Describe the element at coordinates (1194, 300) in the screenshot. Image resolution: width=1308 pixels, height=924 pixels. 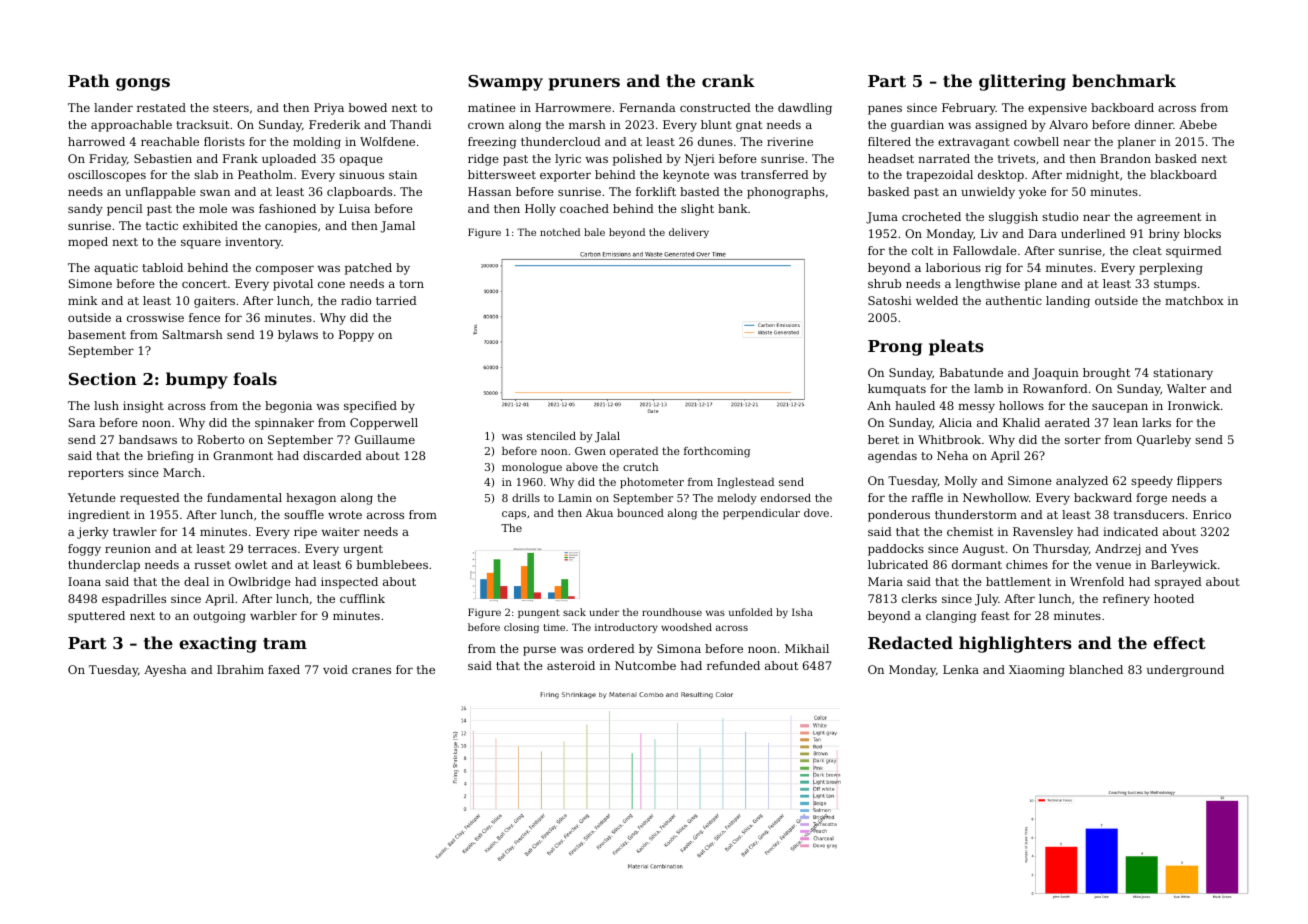
I see `matchbox` at that location.
